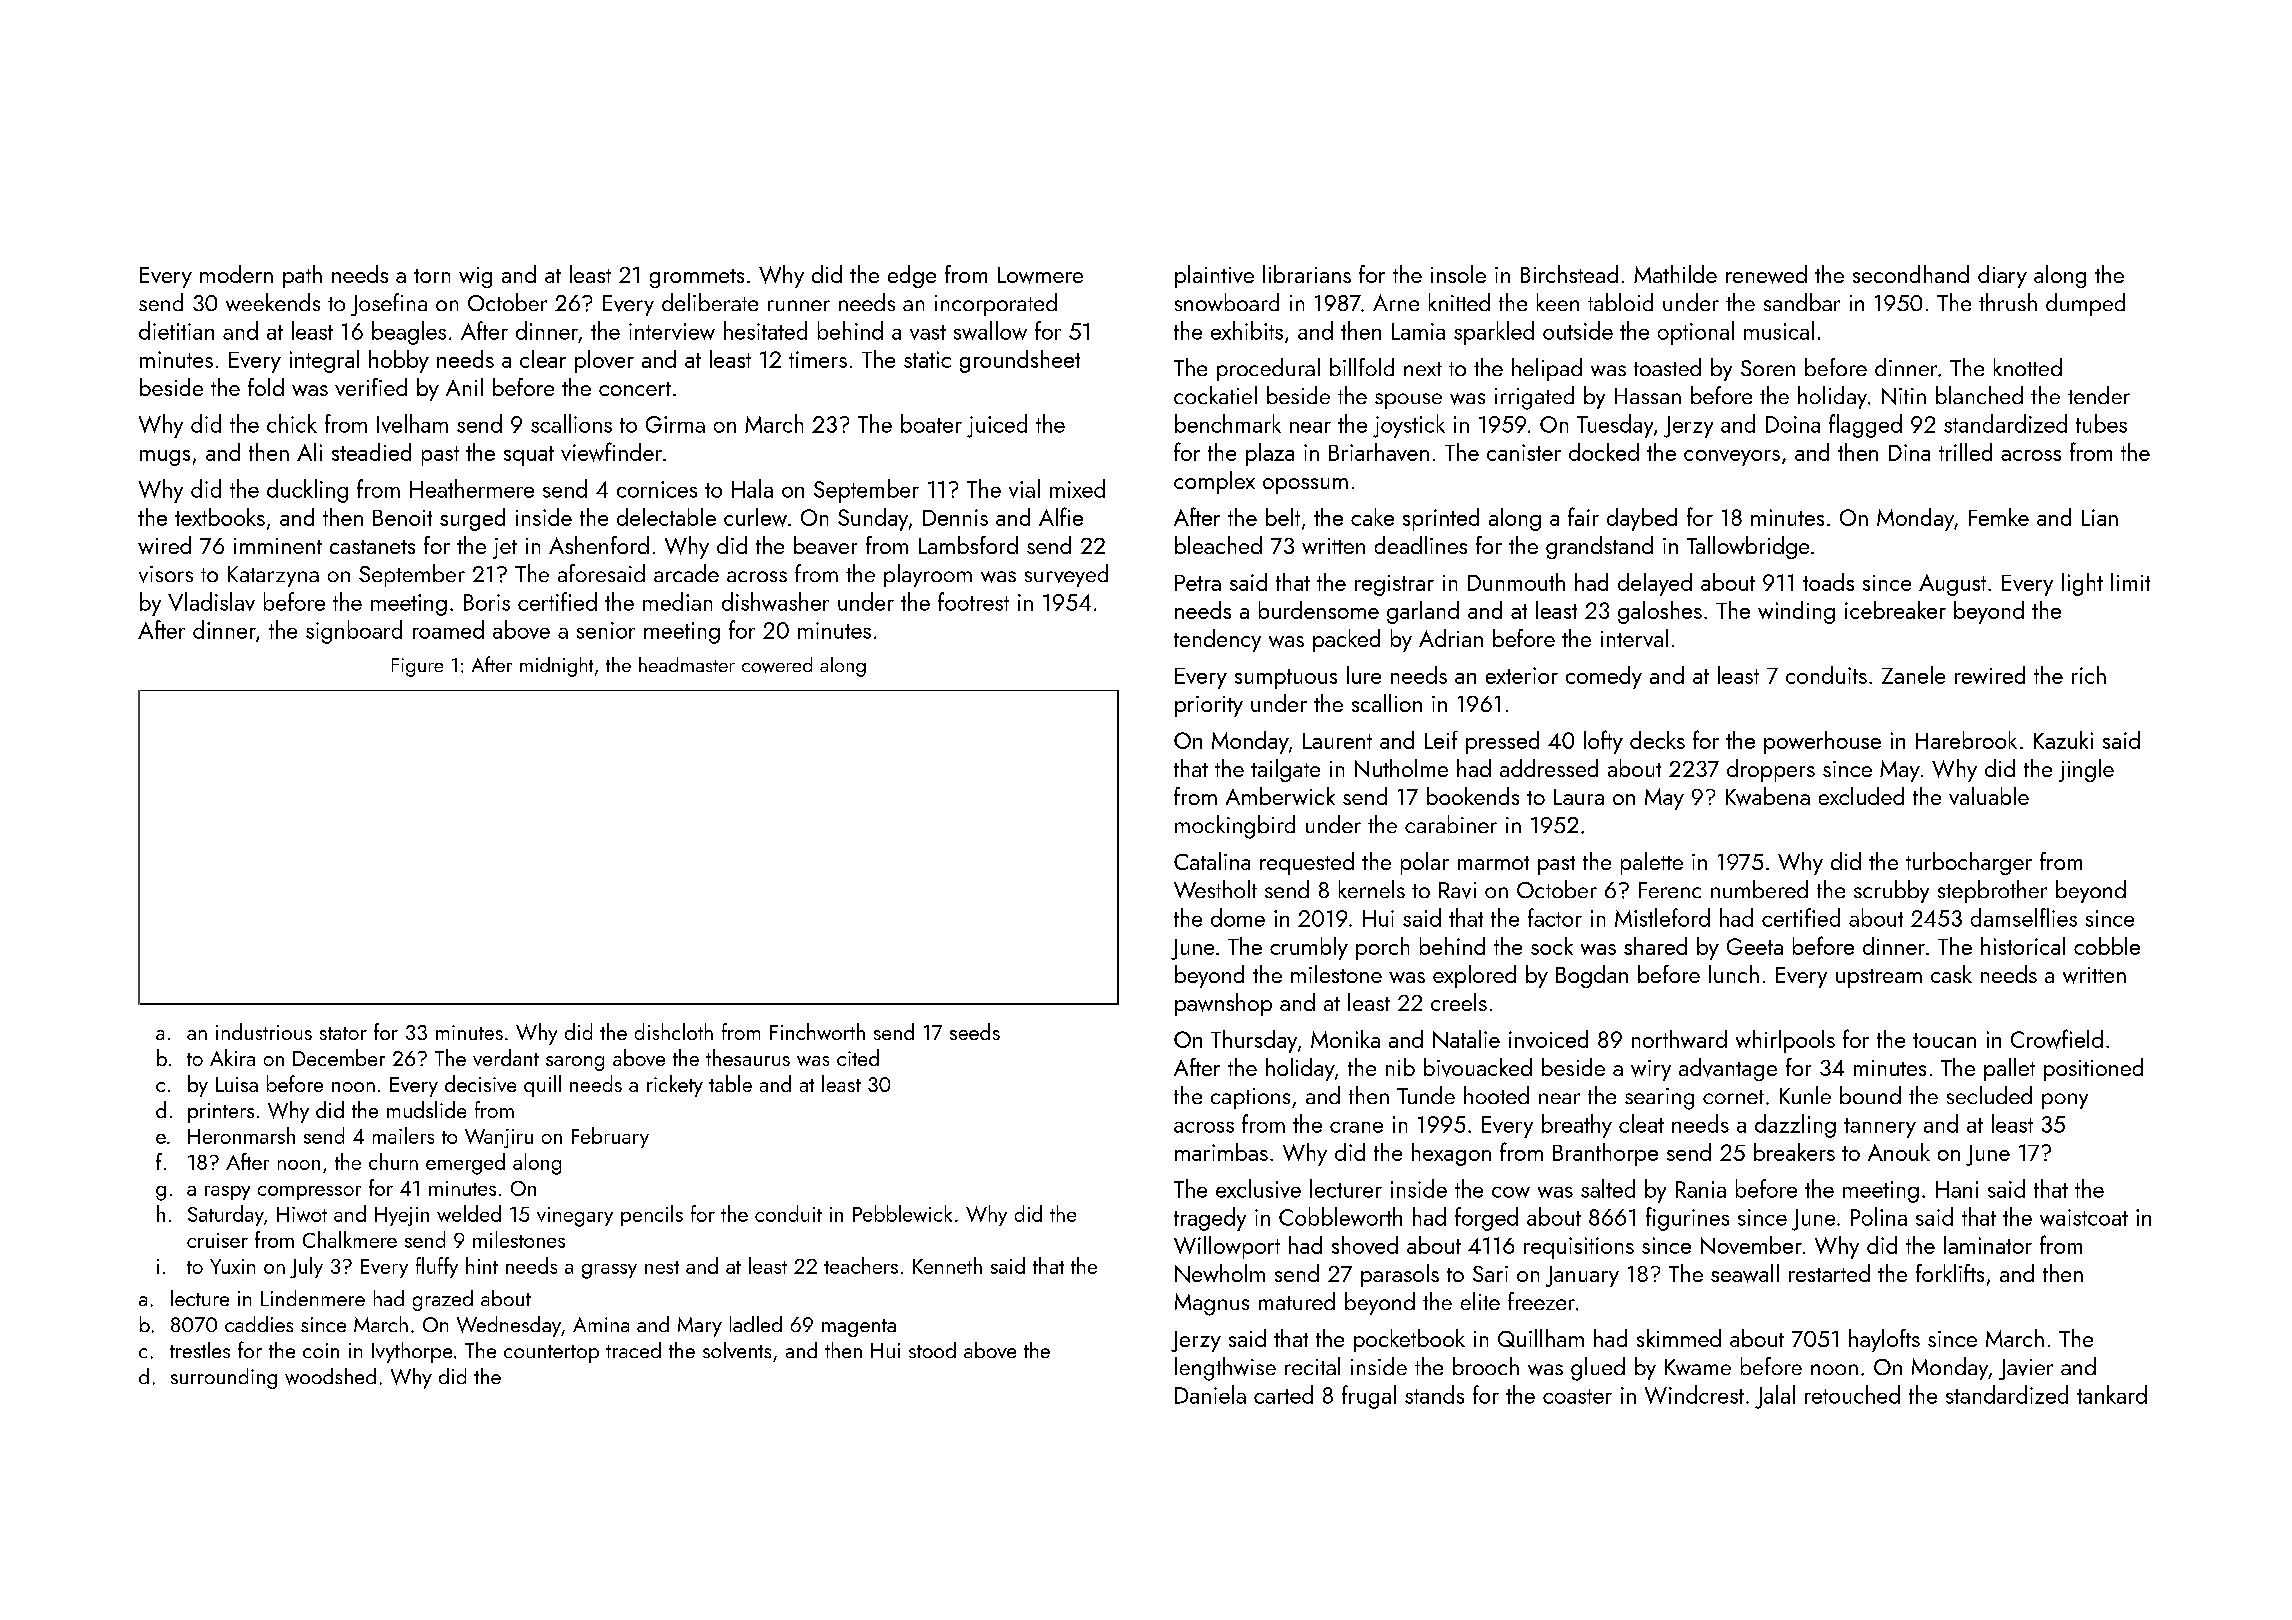 The height and width of the screenshot is (1620, 2292). Describe the element at coordinates (1365, 1245) in the screenshot. I see `shoved` at that location.
